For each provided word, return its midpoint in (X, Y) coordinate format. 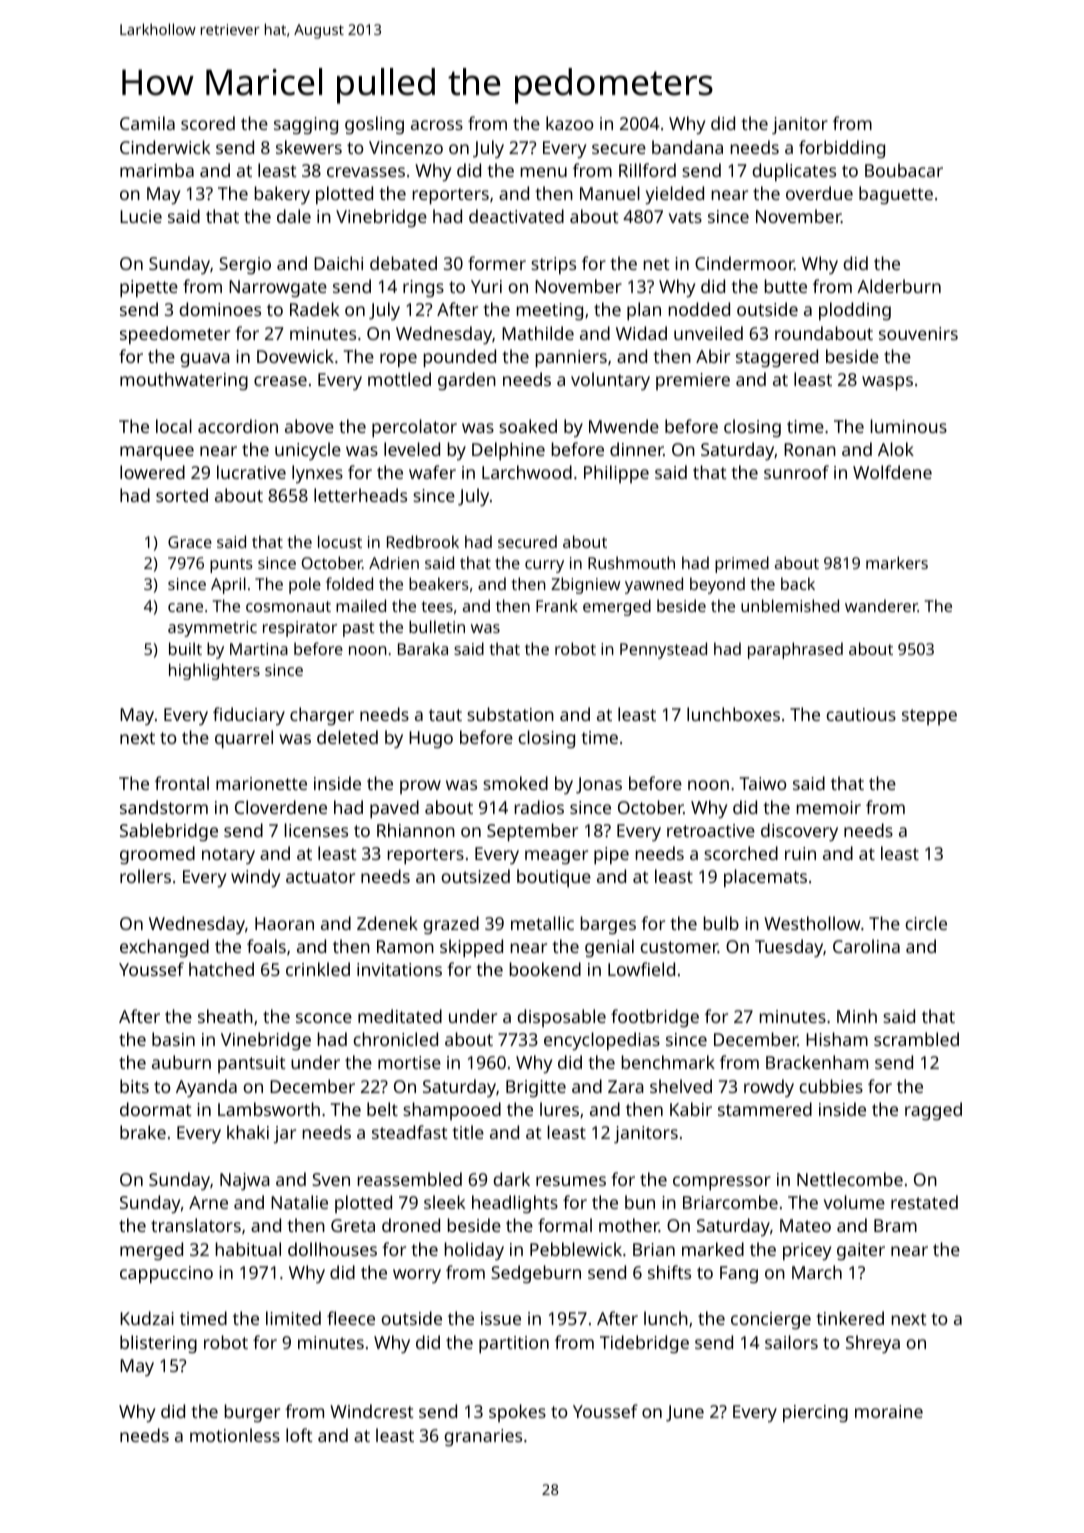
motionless (235, 1435)
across (437, 125)
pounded (460, 358)
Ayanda (206, 1088)
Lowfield (641, 969)
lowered (152, 472)
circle (926, 923)
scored (208, 123)
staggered (777, 358)
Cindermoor (744, 263)
